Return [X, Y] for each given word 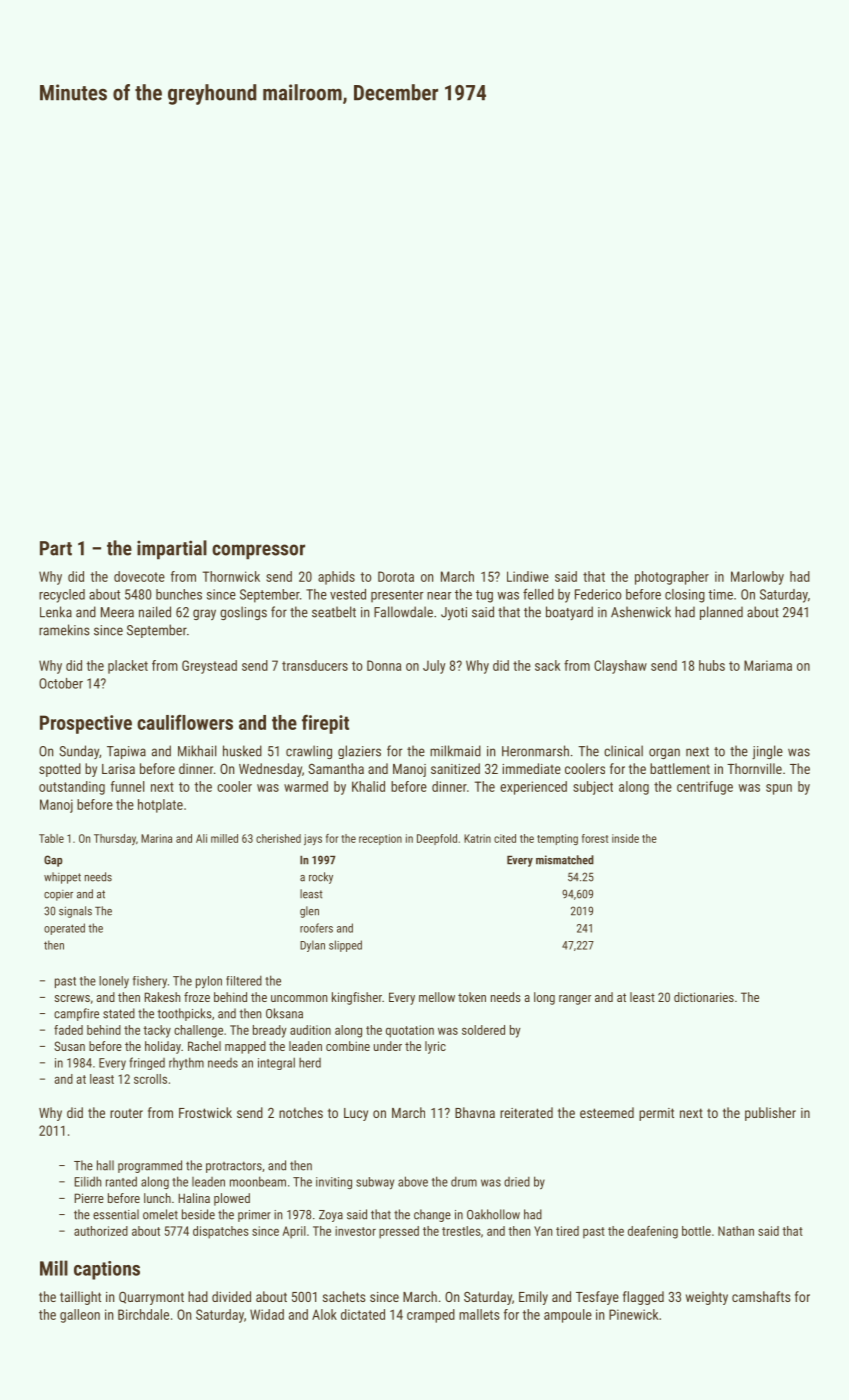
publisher [770, 1114]
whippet [62, 878]
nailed [155, 612]
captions [107, 1270]
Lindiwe [528, 576]
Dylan [312, 946]
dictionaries [704, 997]
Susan [69, 1046]
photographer [672, 578]
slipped [345, 946]
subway [375, 1183]
